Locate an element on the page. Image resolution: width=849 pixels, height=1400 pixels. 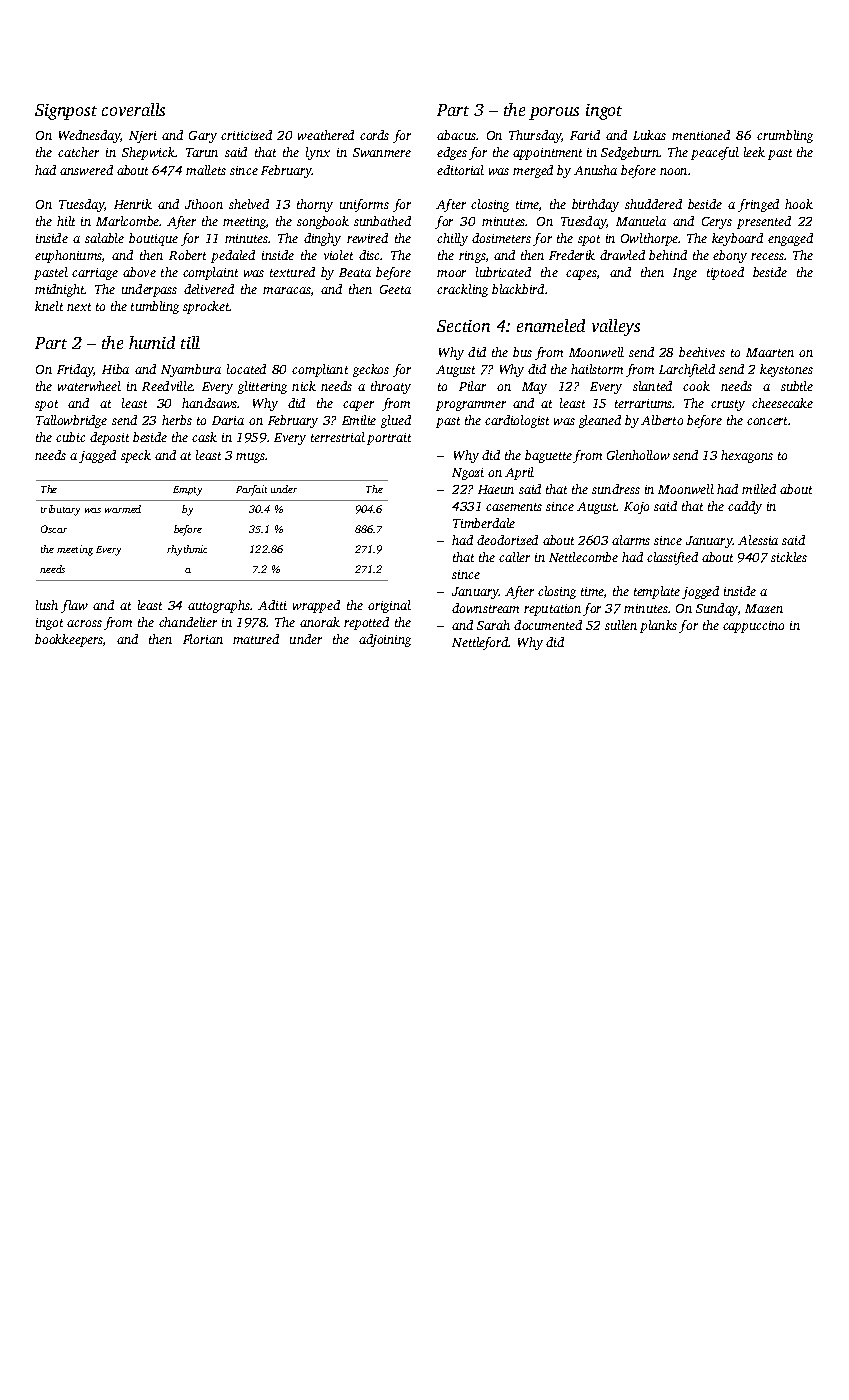
tiptoed is located at coordinates (725, 273).
